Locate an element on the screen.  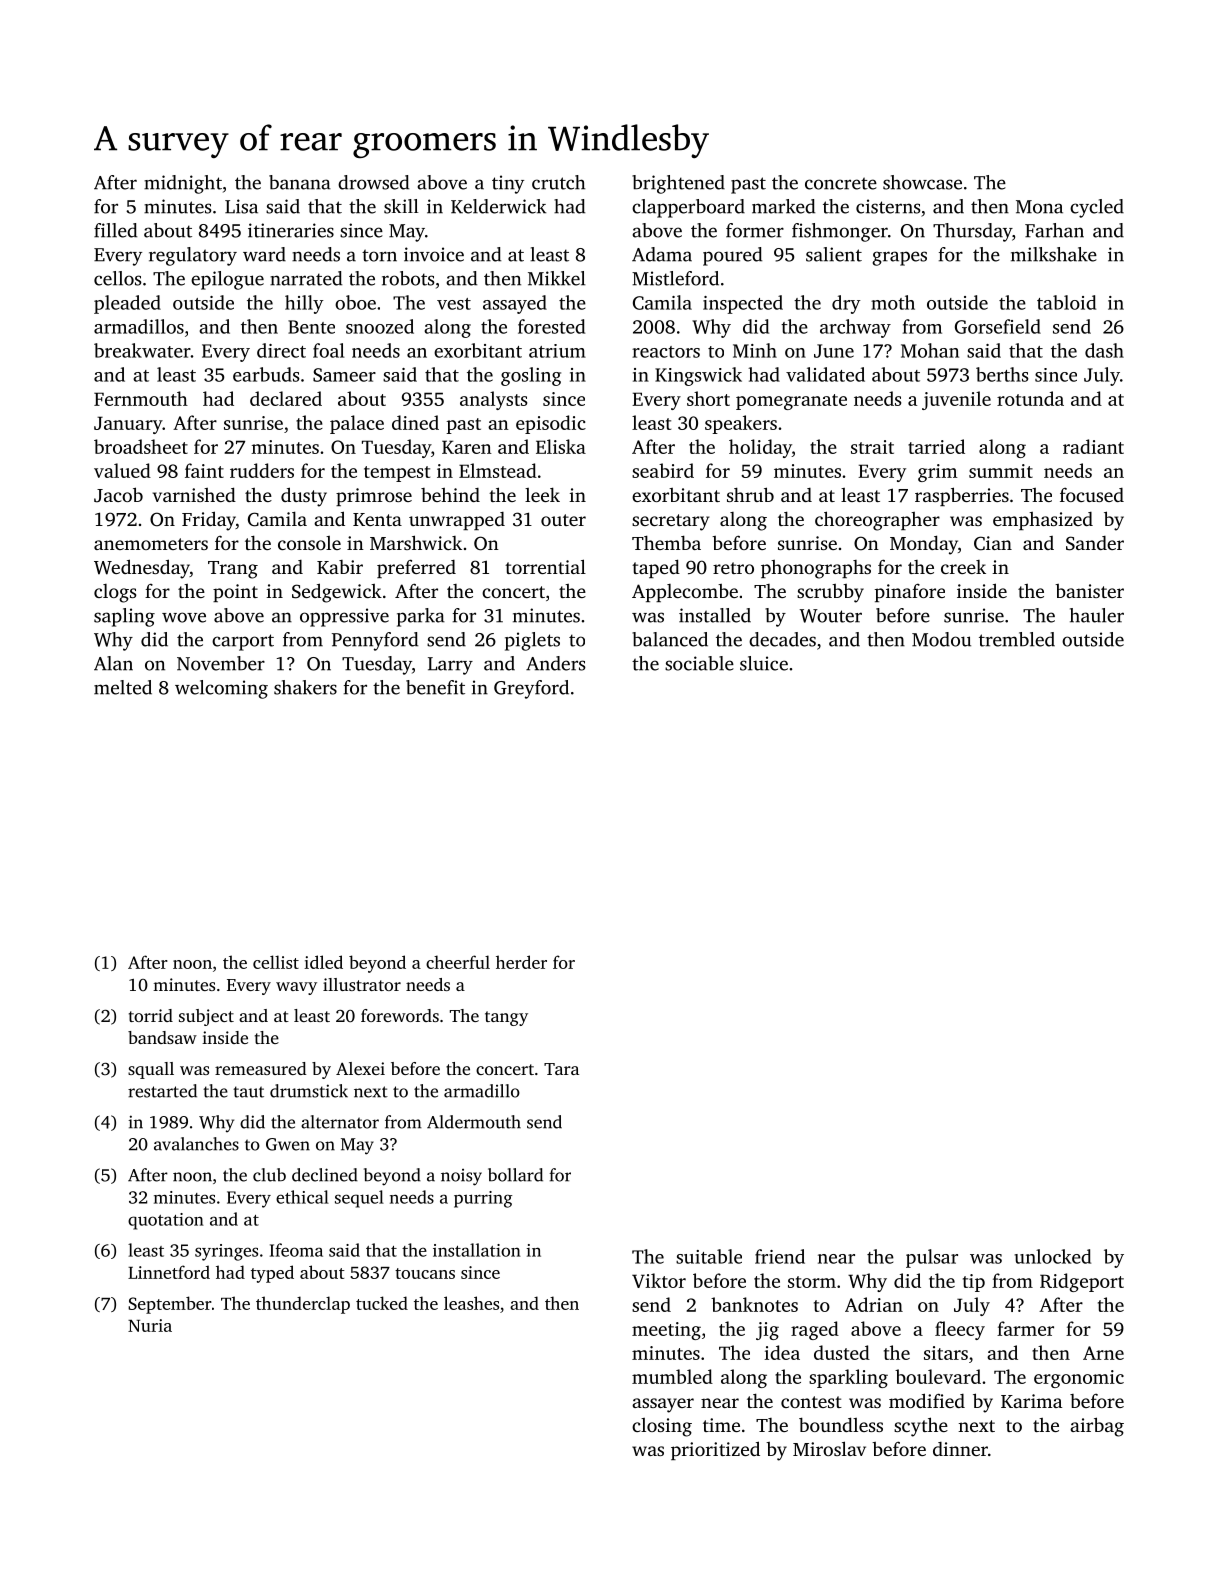
Viktor is located at coordinates (659, 1280).
